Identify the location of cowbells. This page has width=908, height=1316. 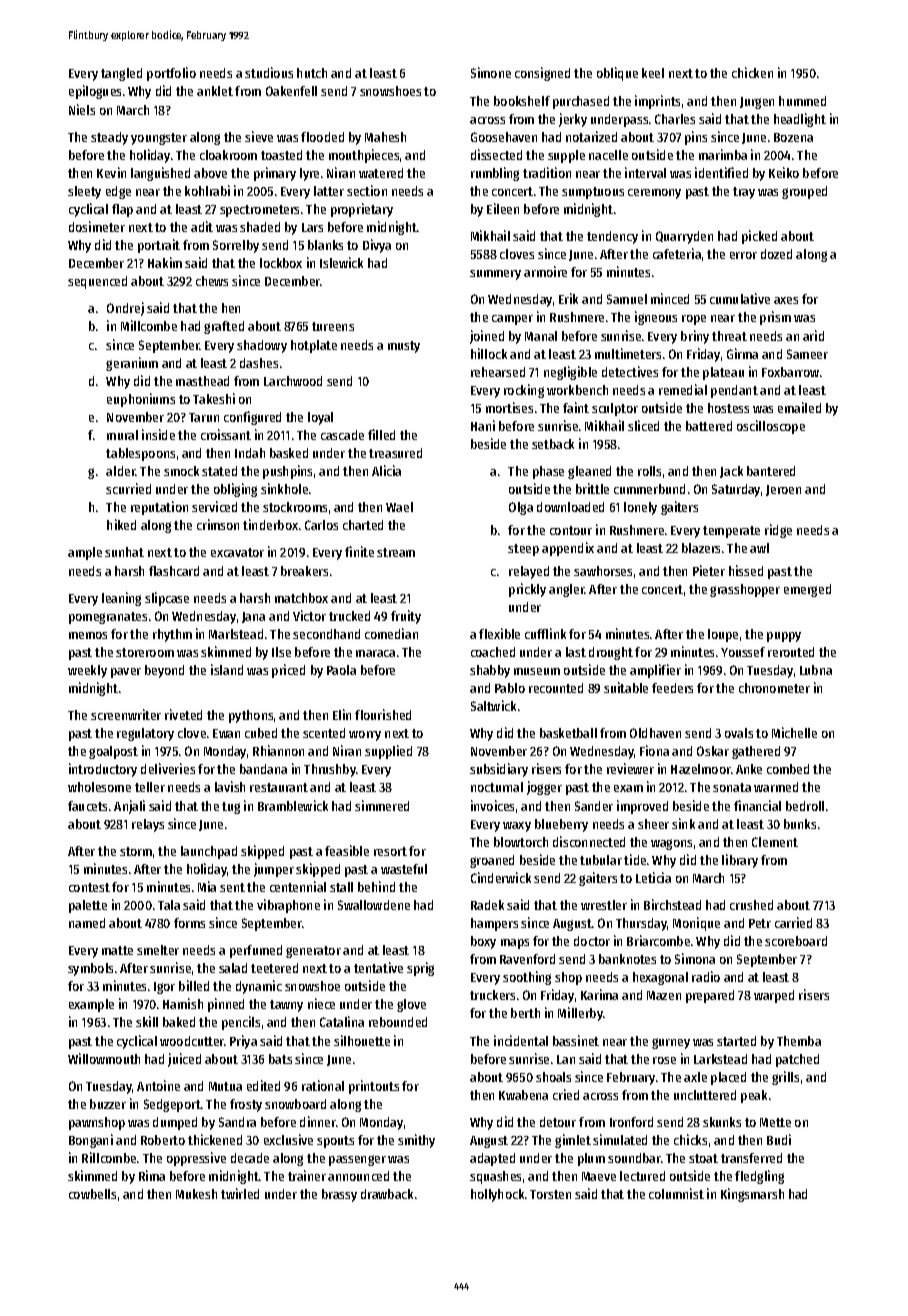
(92, 1194).
